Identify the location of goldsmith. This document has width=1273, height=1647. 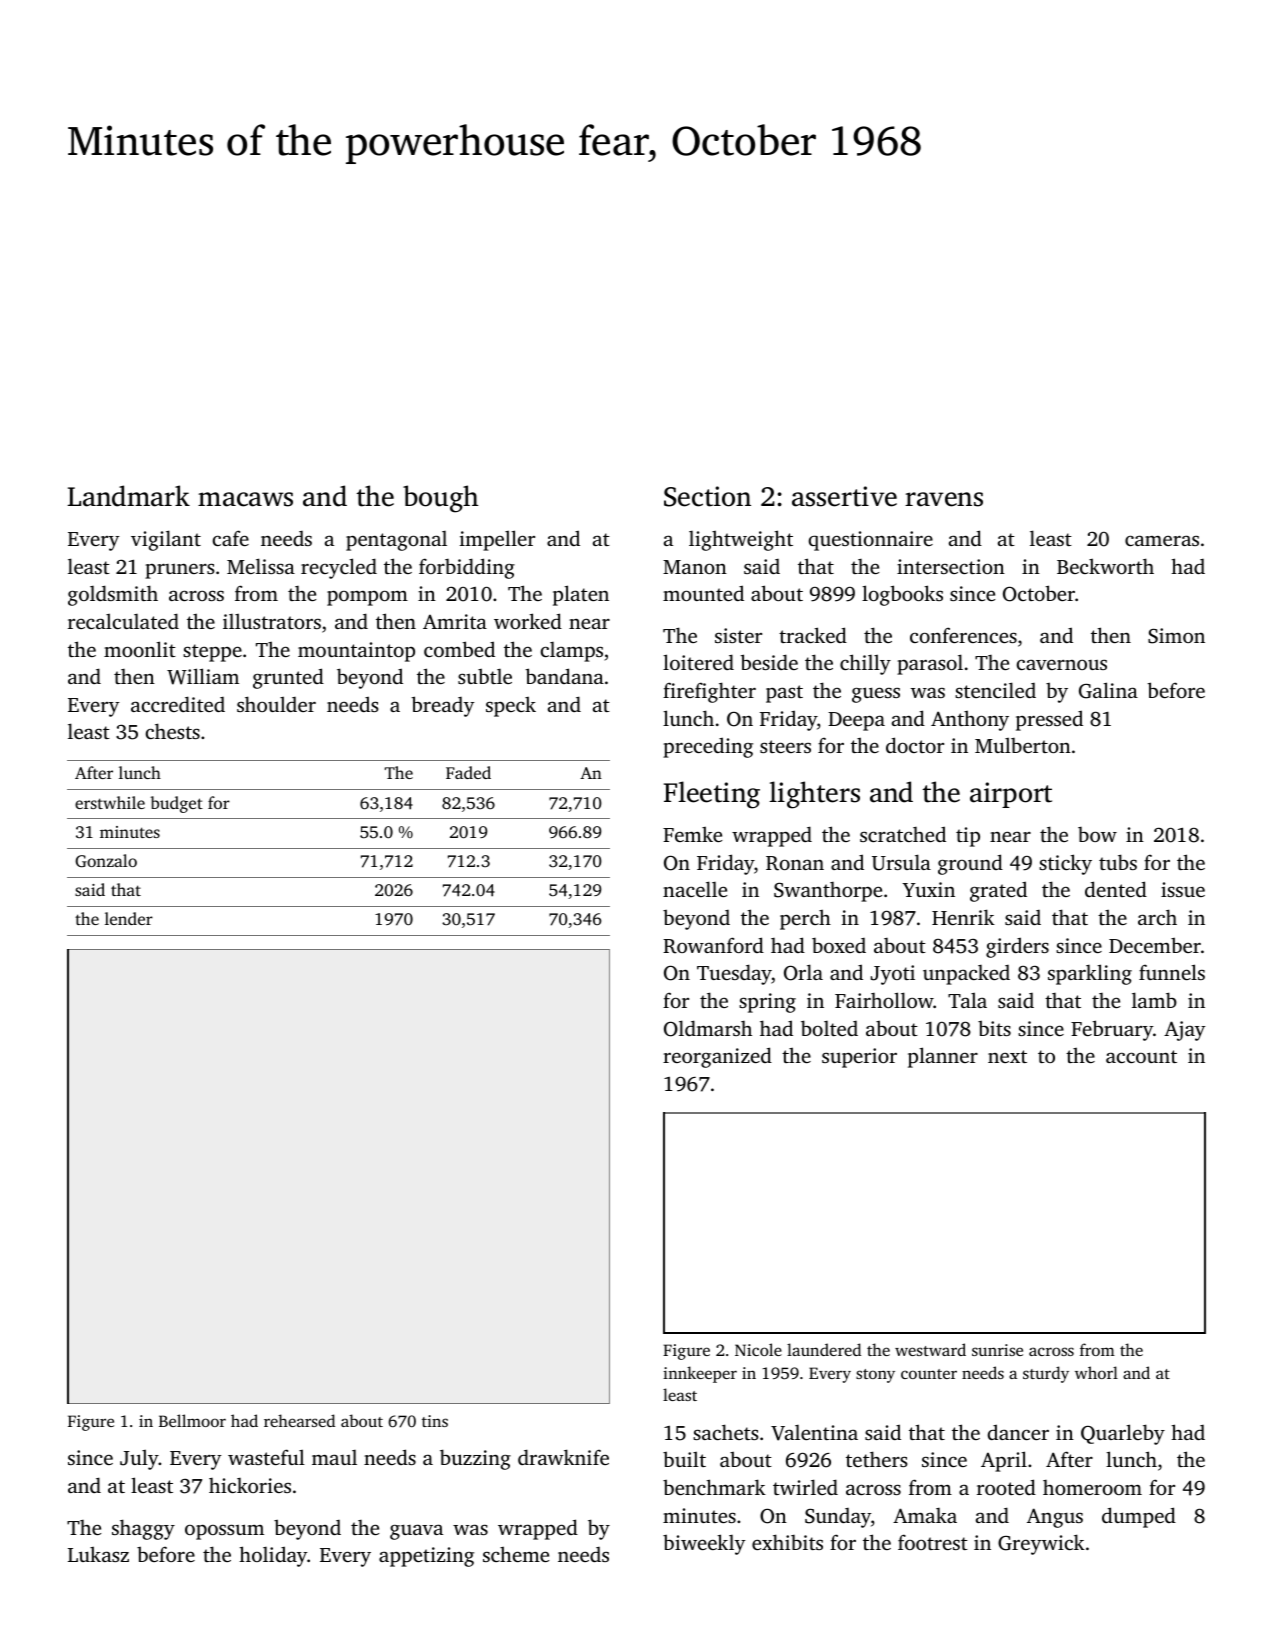
(113, 595).
